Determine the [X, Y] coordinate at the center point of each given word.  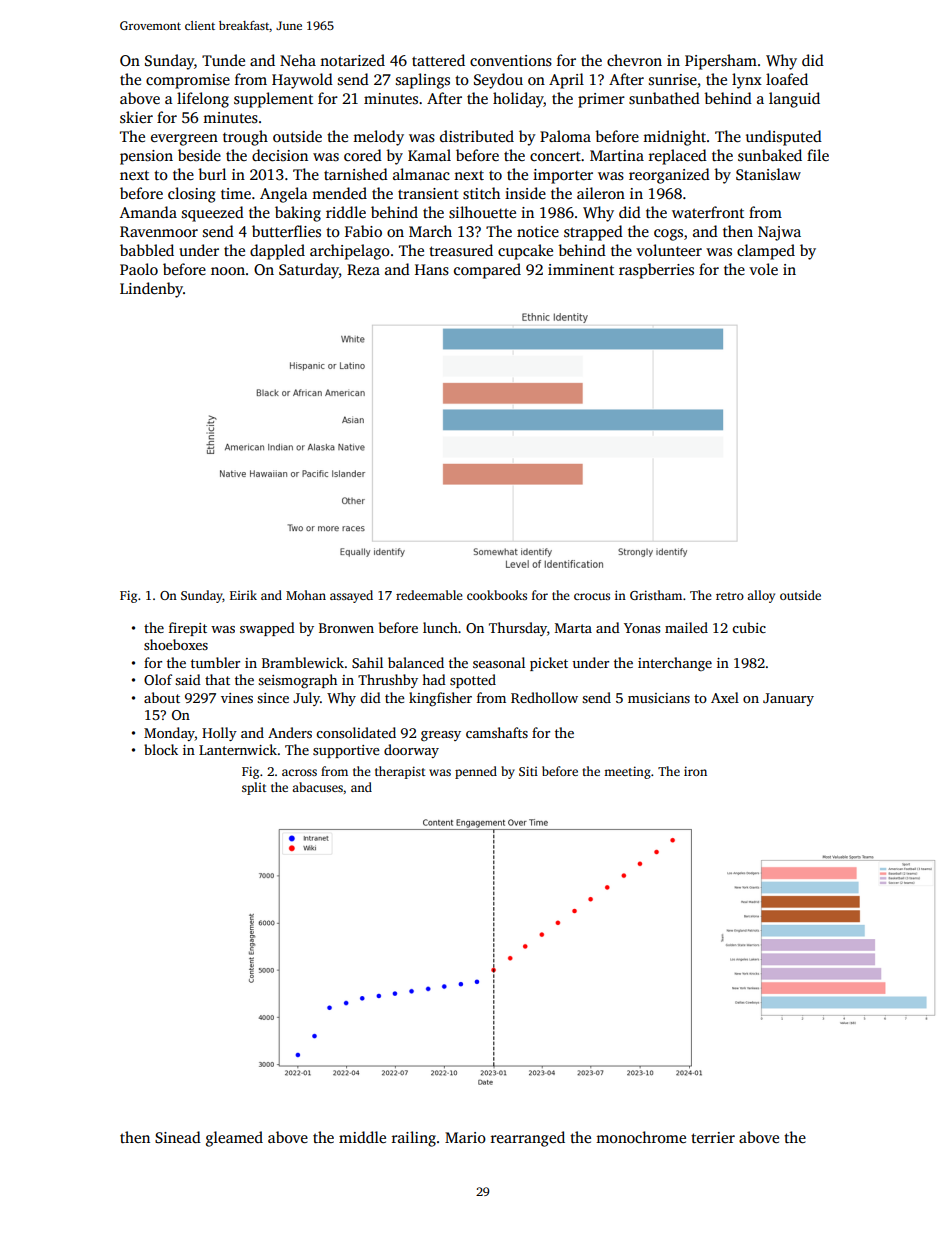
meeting [627, 772]
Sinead [178, 1137]
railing [414, 1139]
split [254, 788]
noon [228, 271]
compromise [188, 81]
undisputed [784, 138]
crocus [592, 596]
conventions [511, 61]
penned [476, 772]
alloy [761, 596]
